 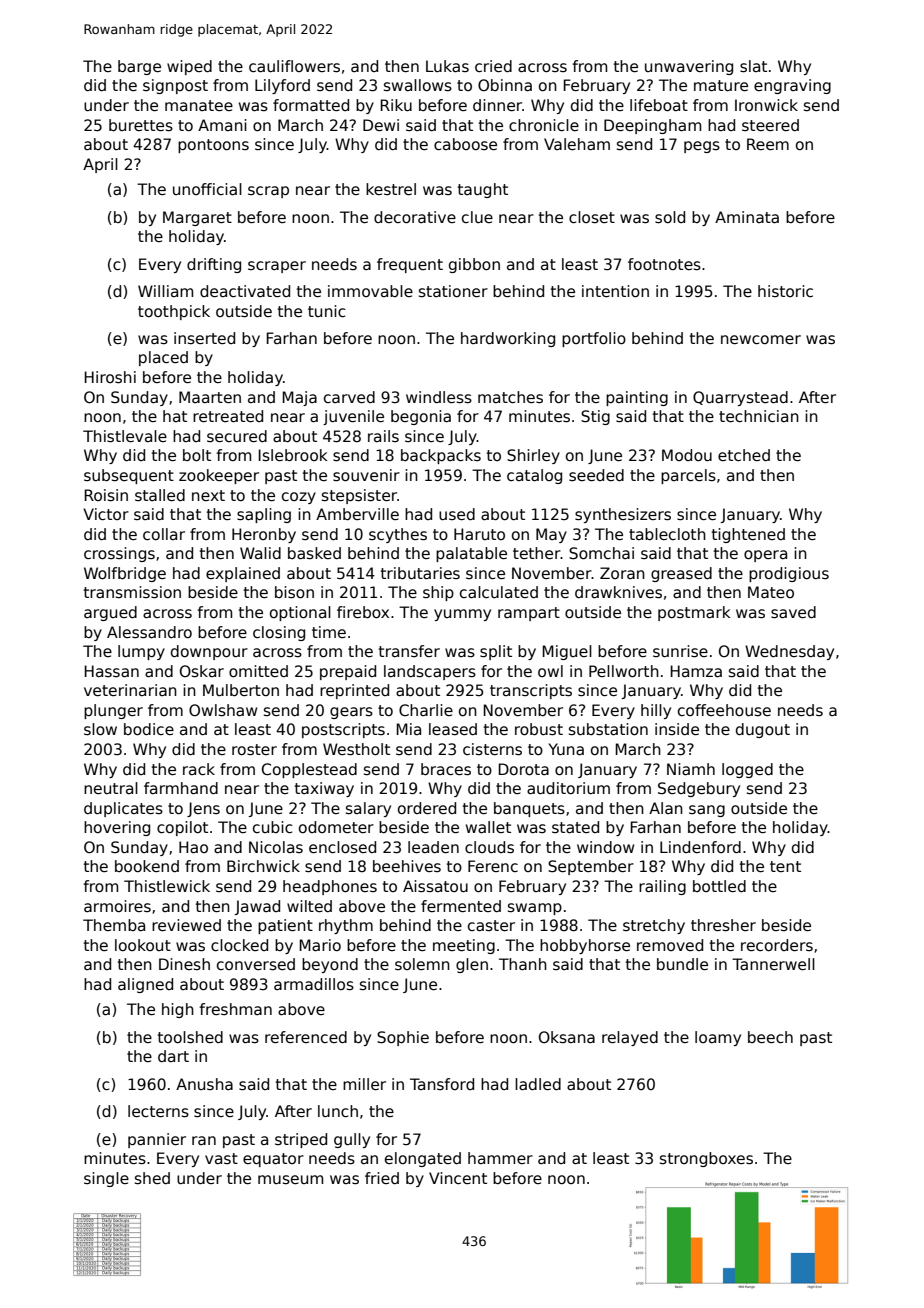 What do you see at coordinates (747, 217) in the screenshot?
I see `Aminata` at bounding box center [747, 217].
